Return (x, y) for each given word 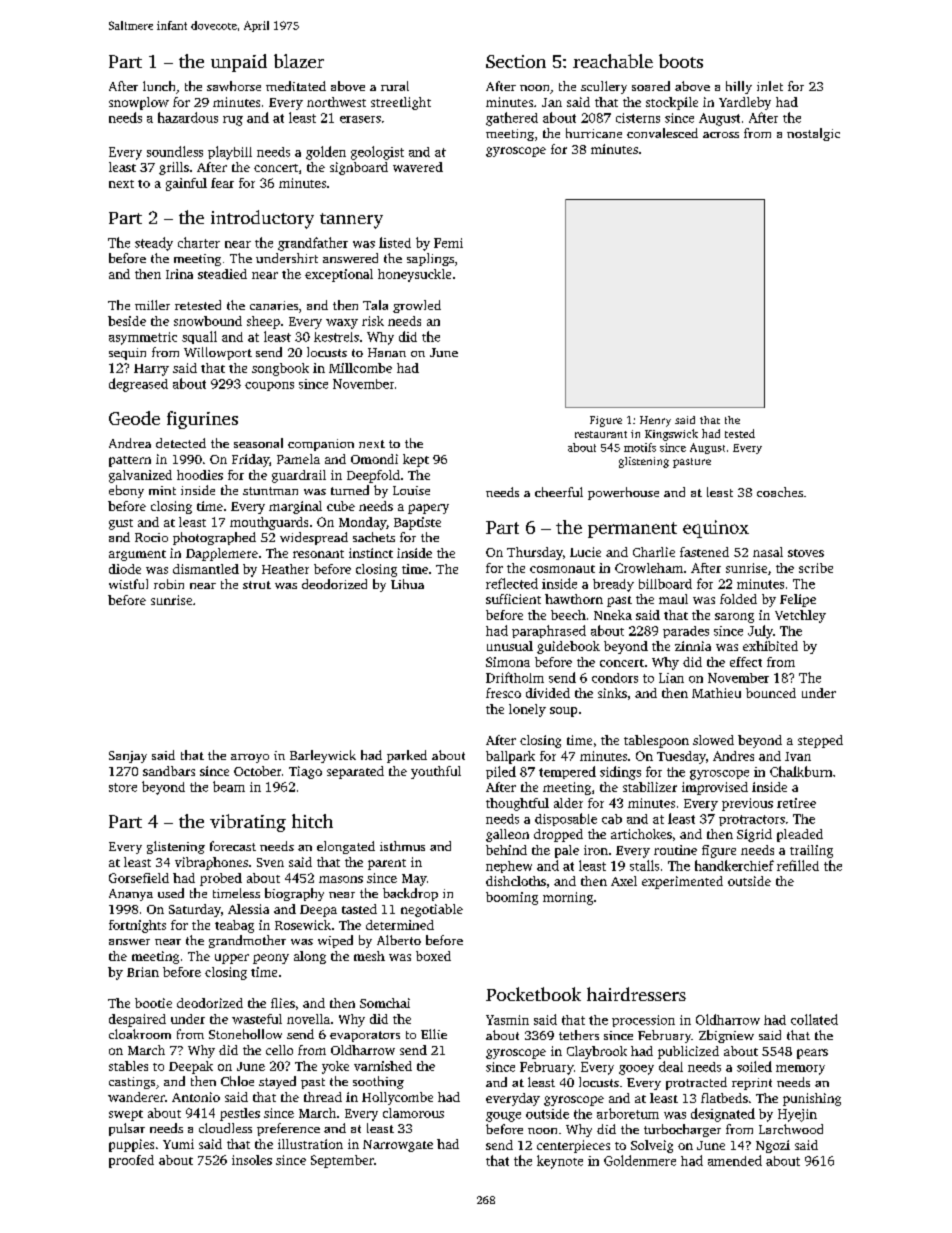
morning (568, 898)
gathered (512, 119)
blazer (299, 61)
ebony (126, 491)
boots (681, 61)
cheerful (559, 492)
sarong (734, 618)
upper (232, 959)
